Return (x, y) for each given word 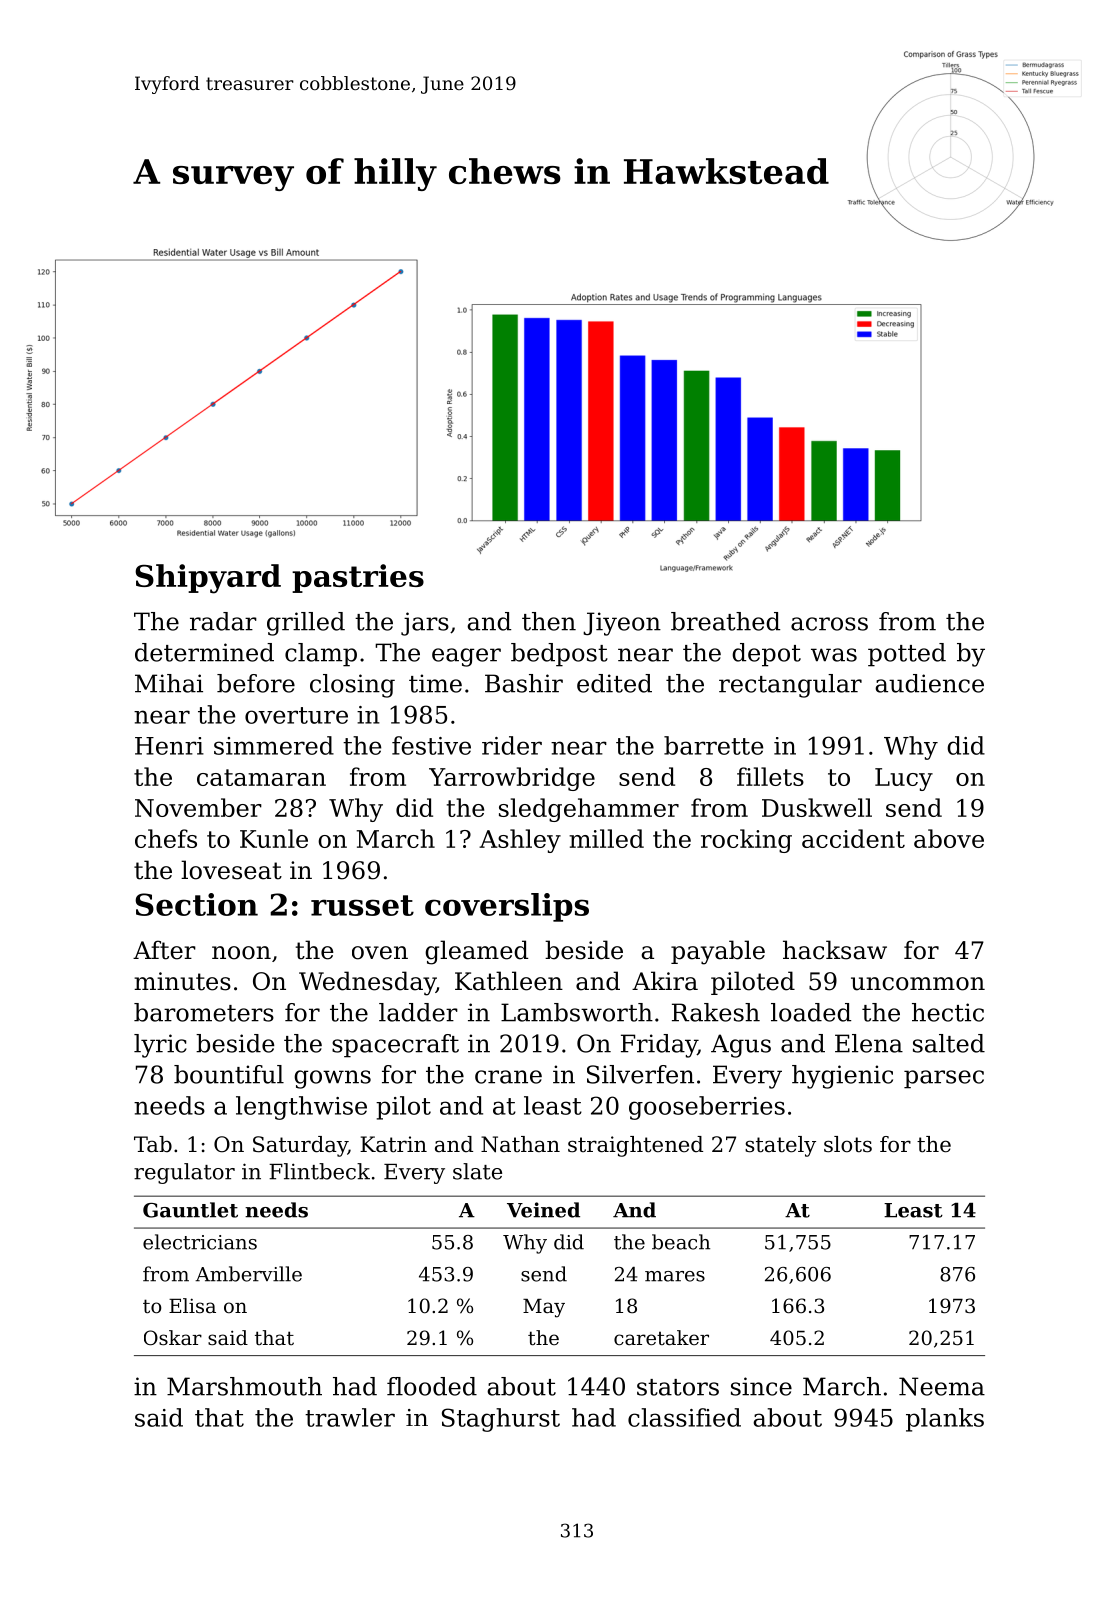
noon (241, 953)
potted (907, 655)
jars (425, 624)
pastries (358, 578)
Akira (665, 981)
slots (848, 1144)
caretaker (661, 1338)
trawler (350, 1417)
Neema (942, 1386)
